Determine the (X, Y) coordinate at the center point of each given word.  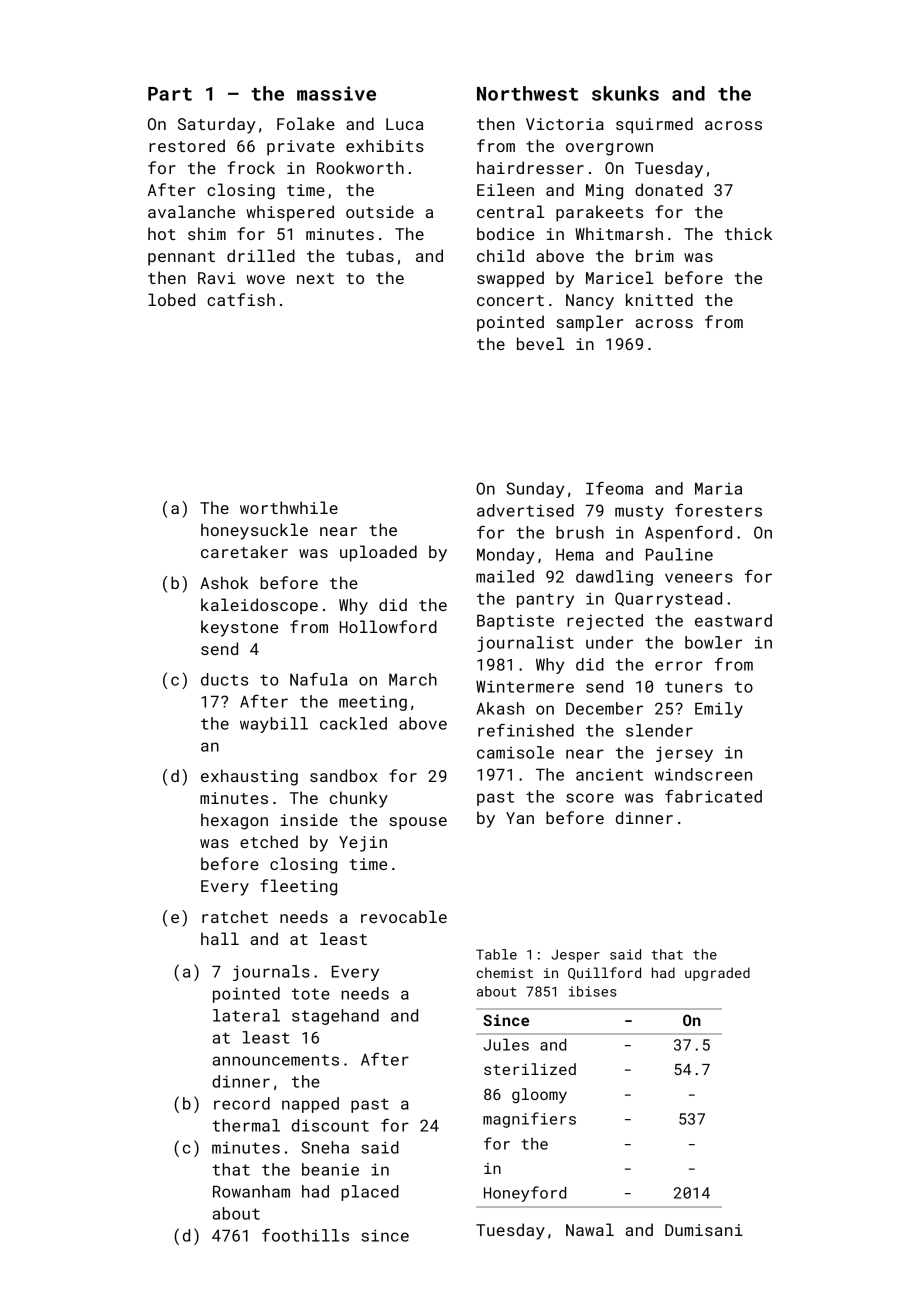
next (315, 278)
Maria (718, 488)
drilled (261, 255)
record (242, 1103)
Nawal (590, 1229)
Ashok (224, 582)
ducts (224, 679)
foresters (718, 510)
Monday (506, 556)
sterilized (530, 1069)
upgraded (717, 974)
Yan (520, 818)
